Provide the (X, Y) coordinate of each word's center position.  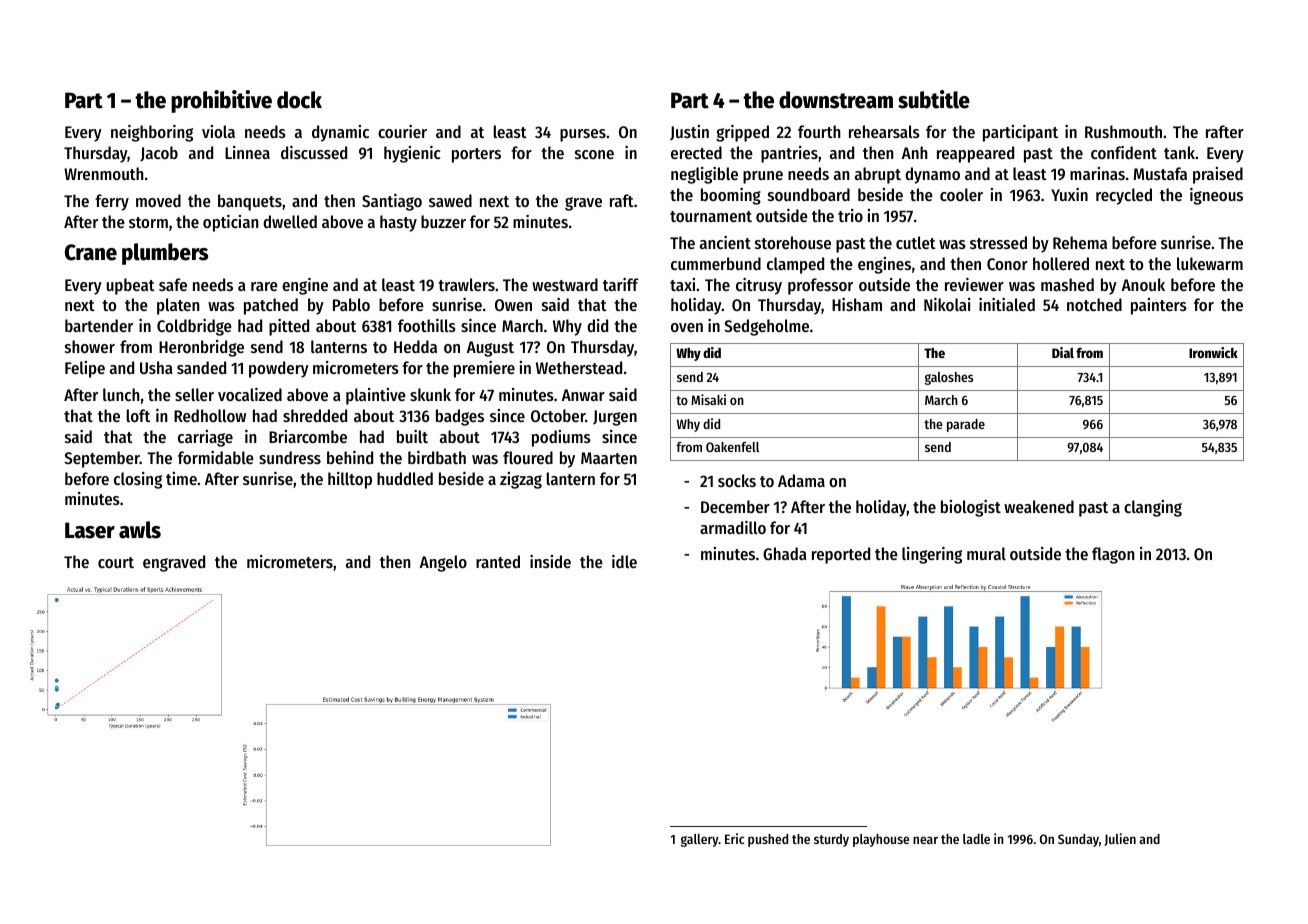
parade (966, 425)
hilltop (350, 480)
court (116, 562)
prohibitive (221, 101)
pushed (768, 840)
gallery (700, 840)
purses (583, 135)
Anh (915, 152)
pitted (289, 327)
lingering (932, 555)
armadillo (733, 527)
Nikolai (947, 304)
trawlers (466, 284)
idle (624, 561)
